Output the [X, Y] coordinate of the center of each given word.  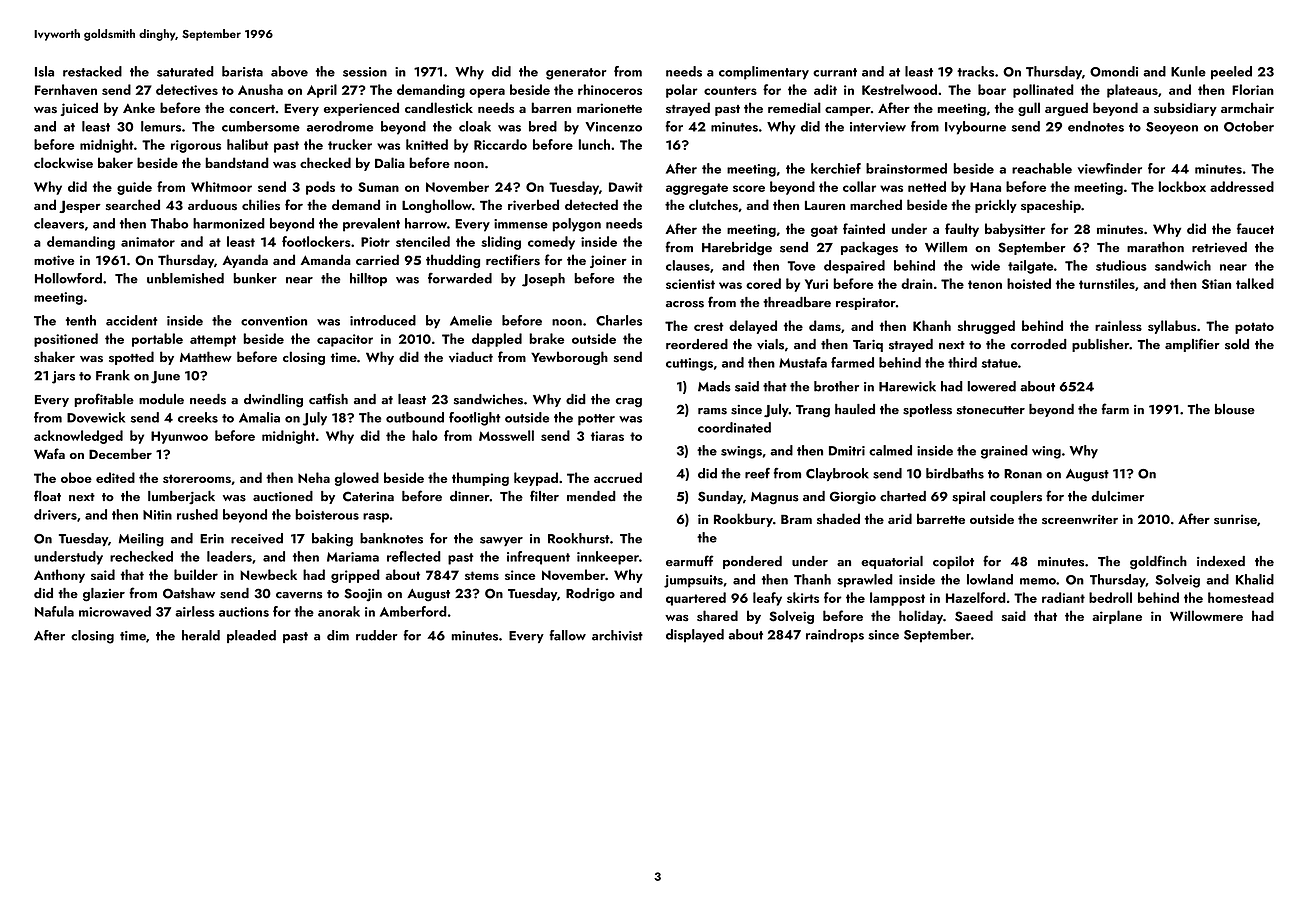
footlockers [316, 241]
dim [338, 635]
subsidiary [1185, 109]
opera [487, 93]
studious [1121, 265]
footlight [475, 419]
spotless [927, 410]
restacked [92, 71]
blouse [1235, 409]
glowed [357, 479]
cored [763, 283]
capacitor [345, 340]
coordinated [734, 427]
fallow [568, 635]
